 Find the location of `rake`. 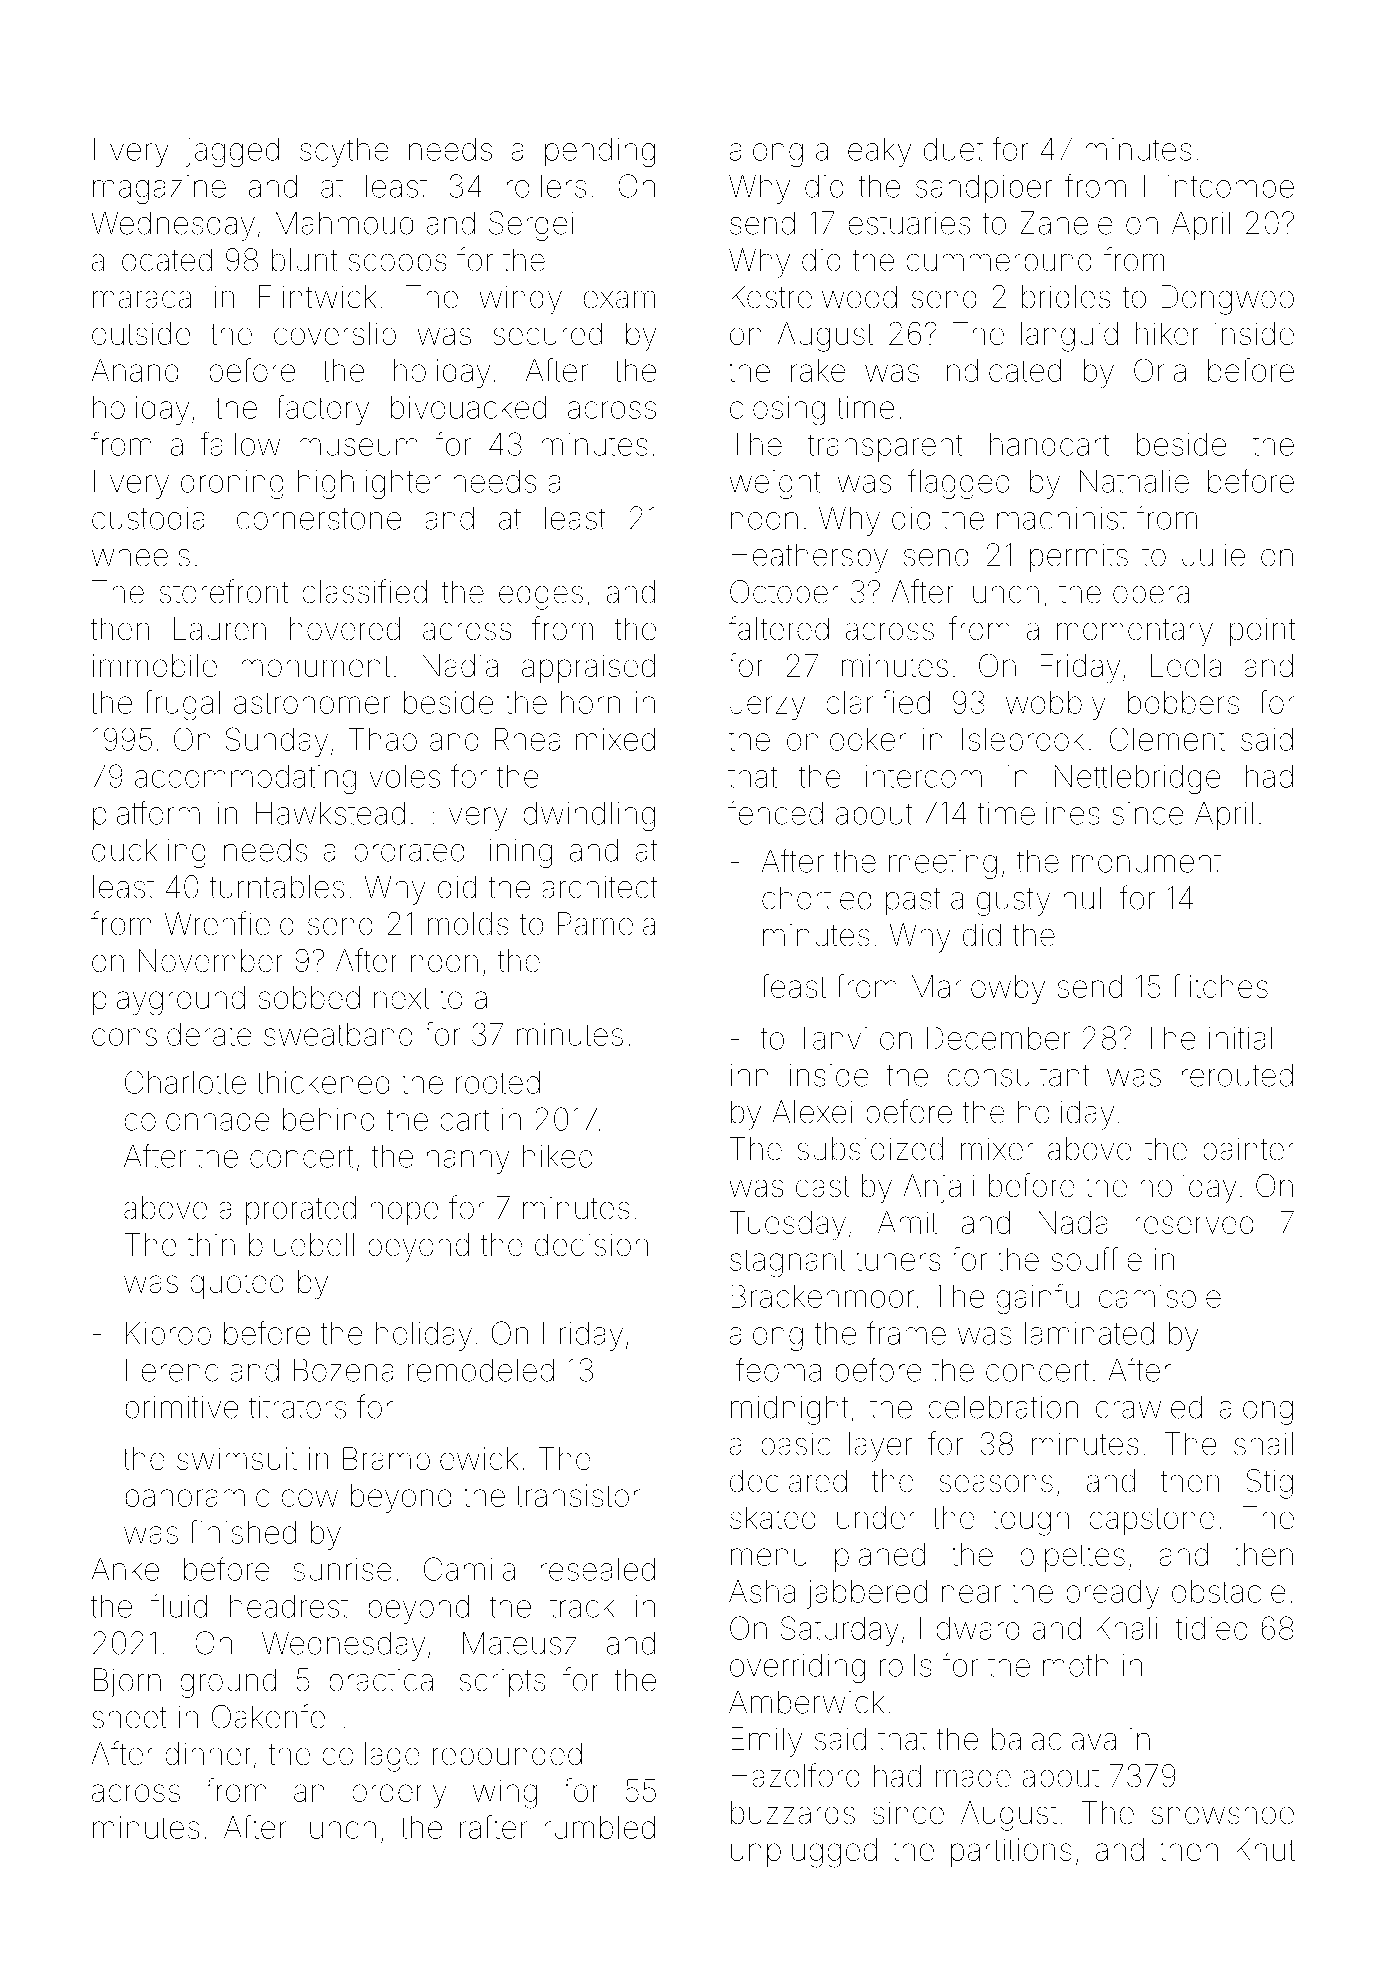

rake is located at coordinates (818, 370).
